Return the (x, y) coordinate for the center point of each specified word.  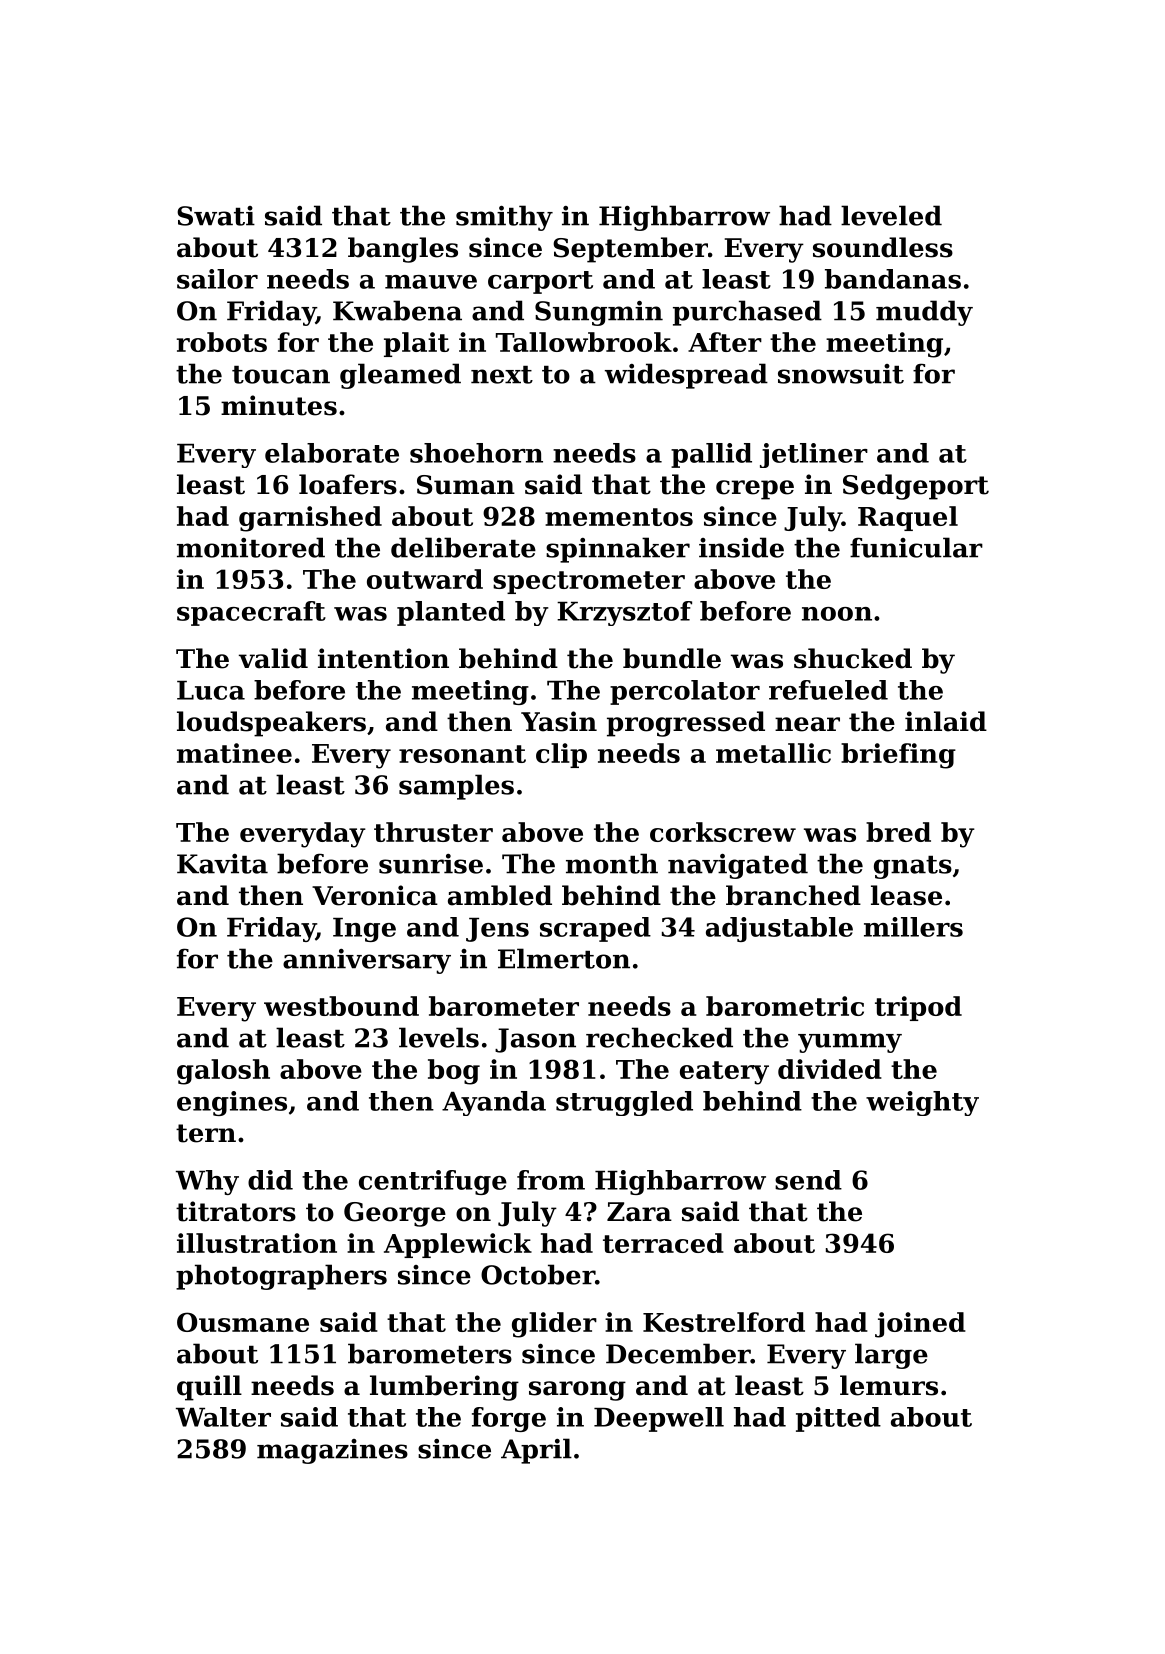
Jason (535, 1040)
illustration (257, 1243)
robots (222, 342)
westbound (341, 1006)
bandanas (893, 279)
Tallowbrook (584, 342)
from (551, 1180)
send (808, 1180)
